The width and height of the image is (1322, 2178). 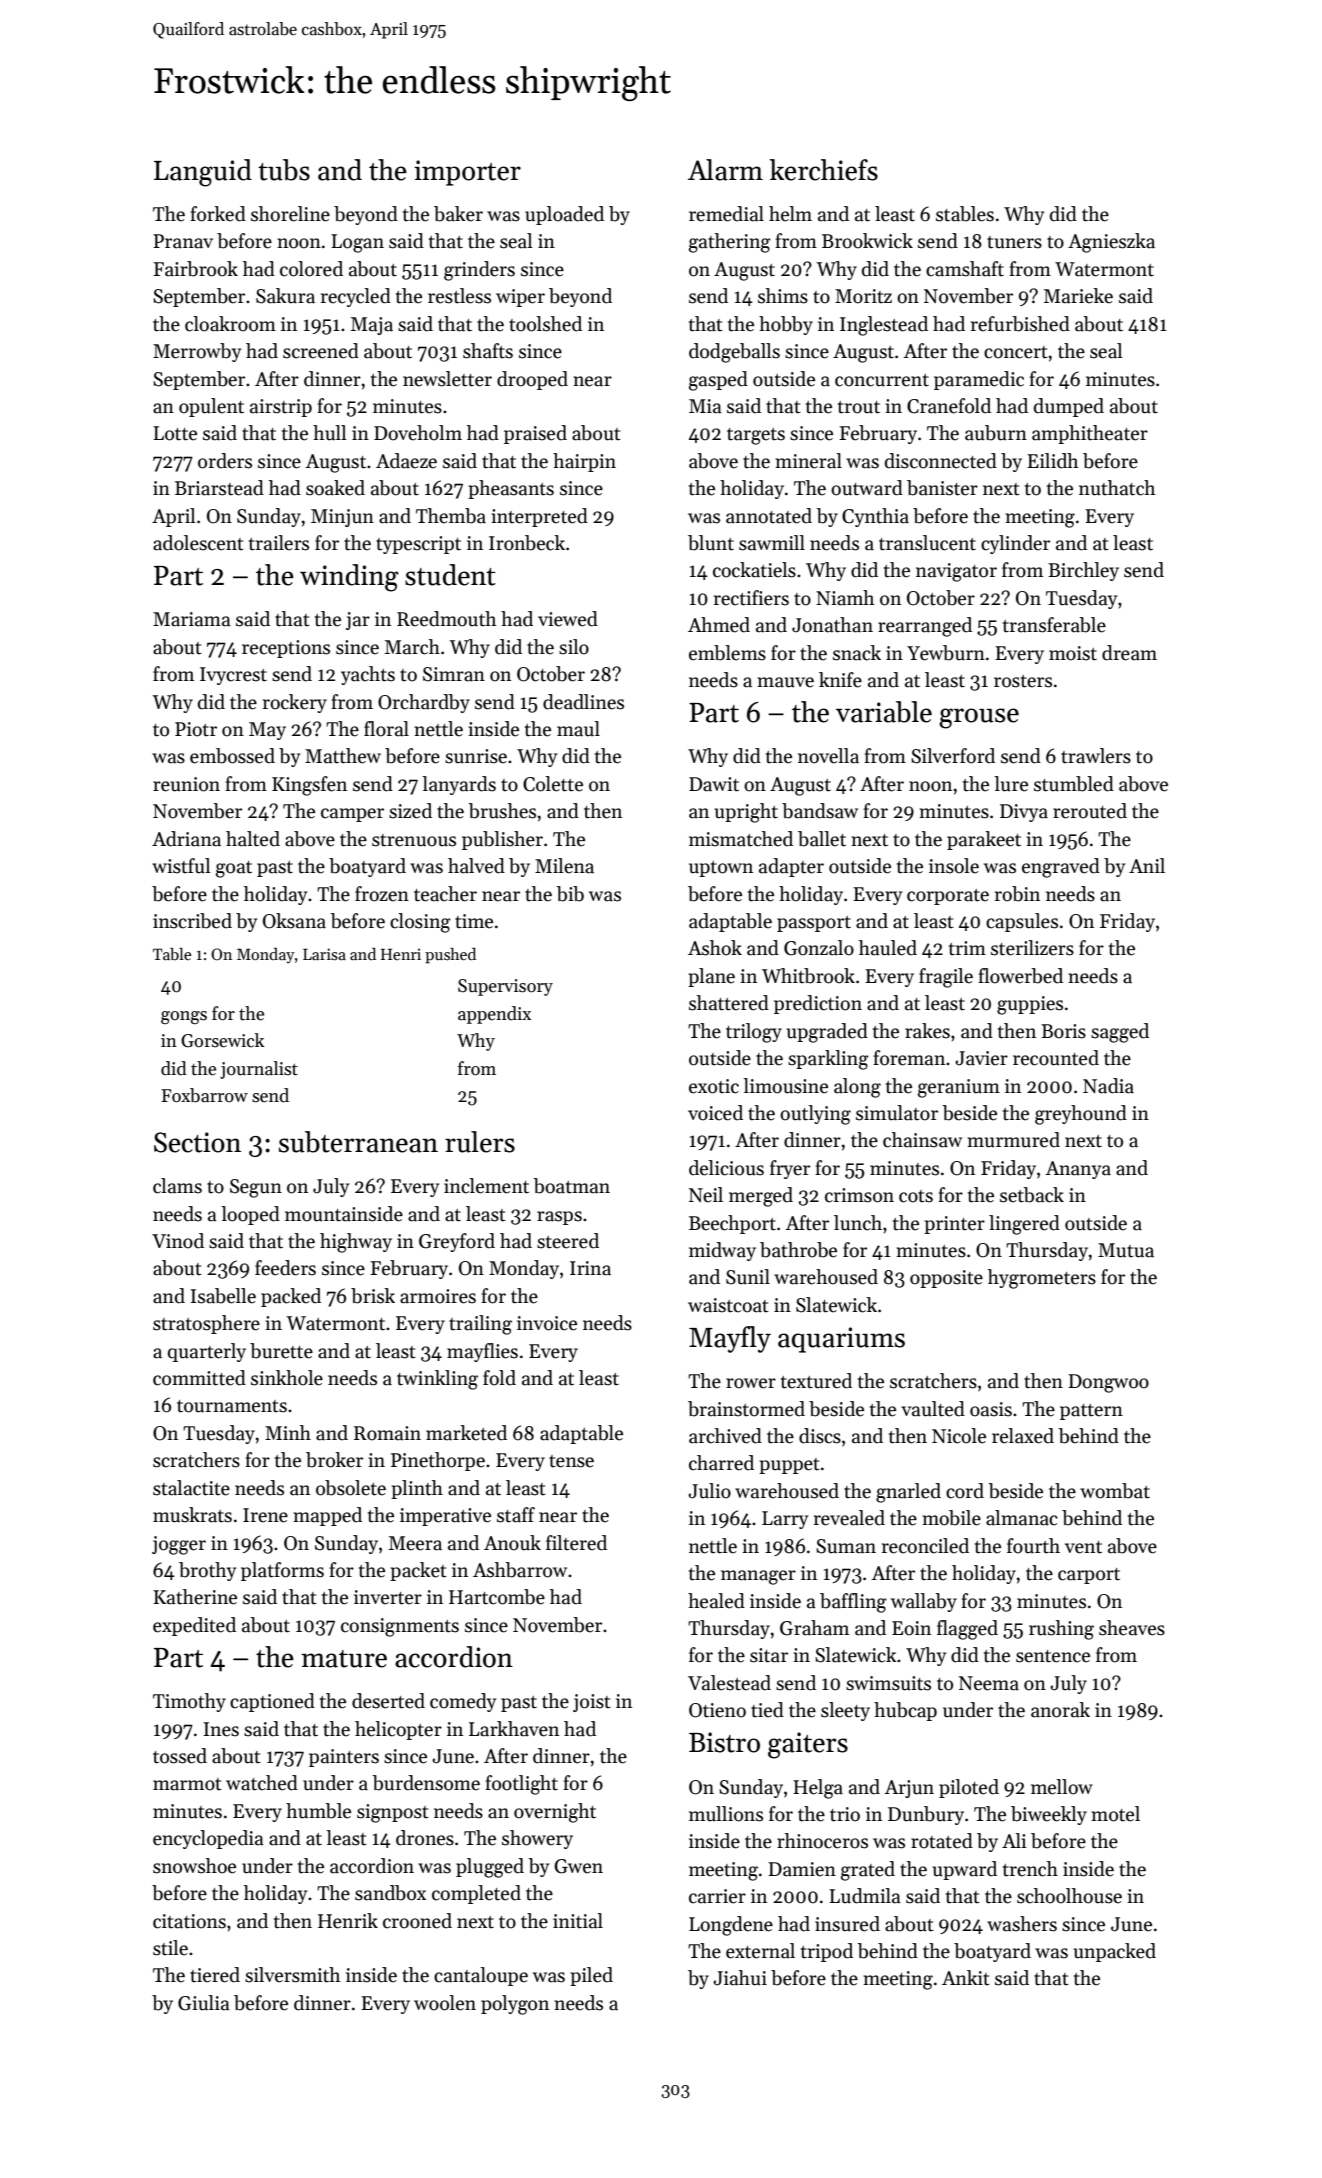 What do you see at coordinates (318, 1811) in the image?
I see `humble` at bounding box center [318, 1811].
